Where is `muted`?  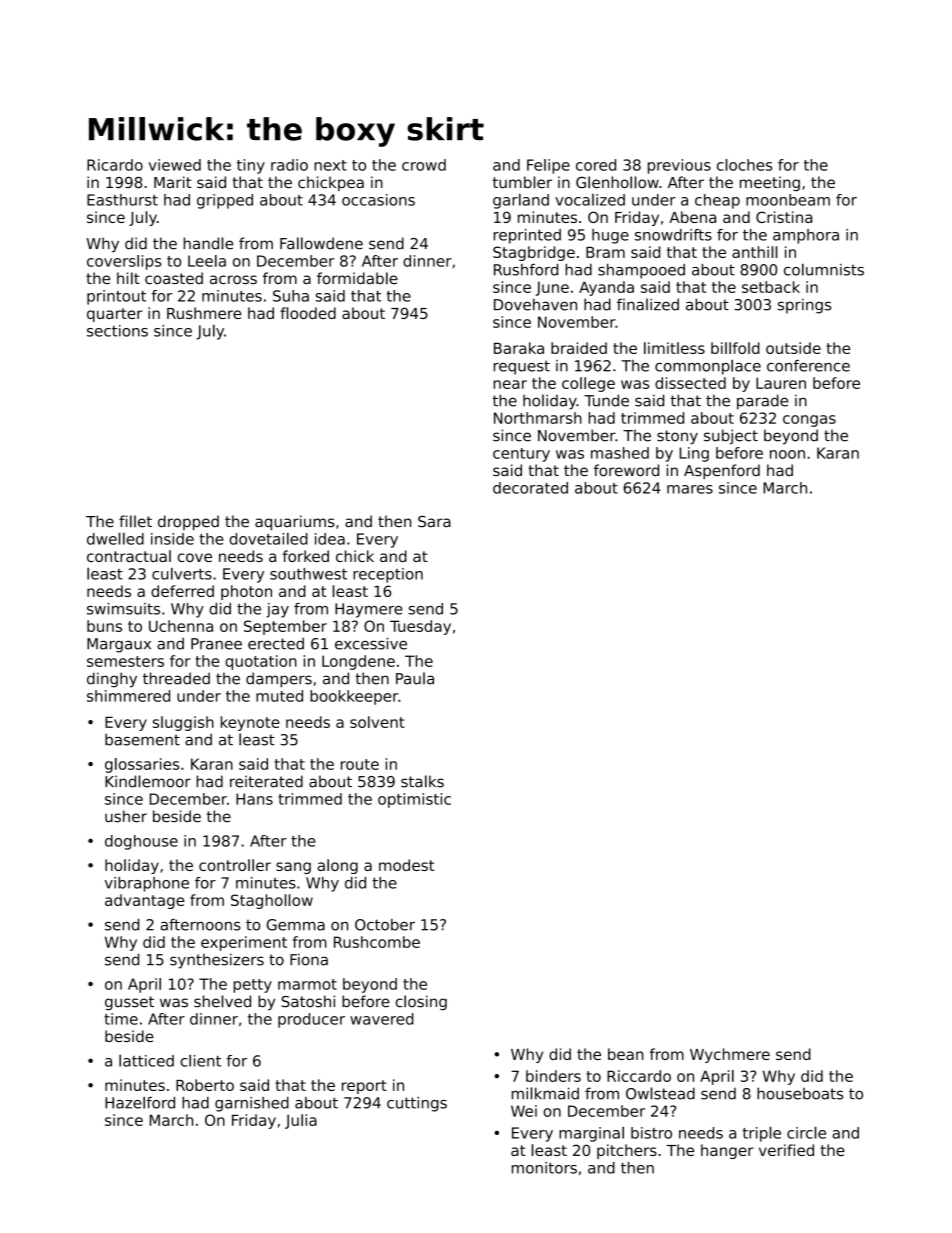 muted is located at coordinates (279, 696).
